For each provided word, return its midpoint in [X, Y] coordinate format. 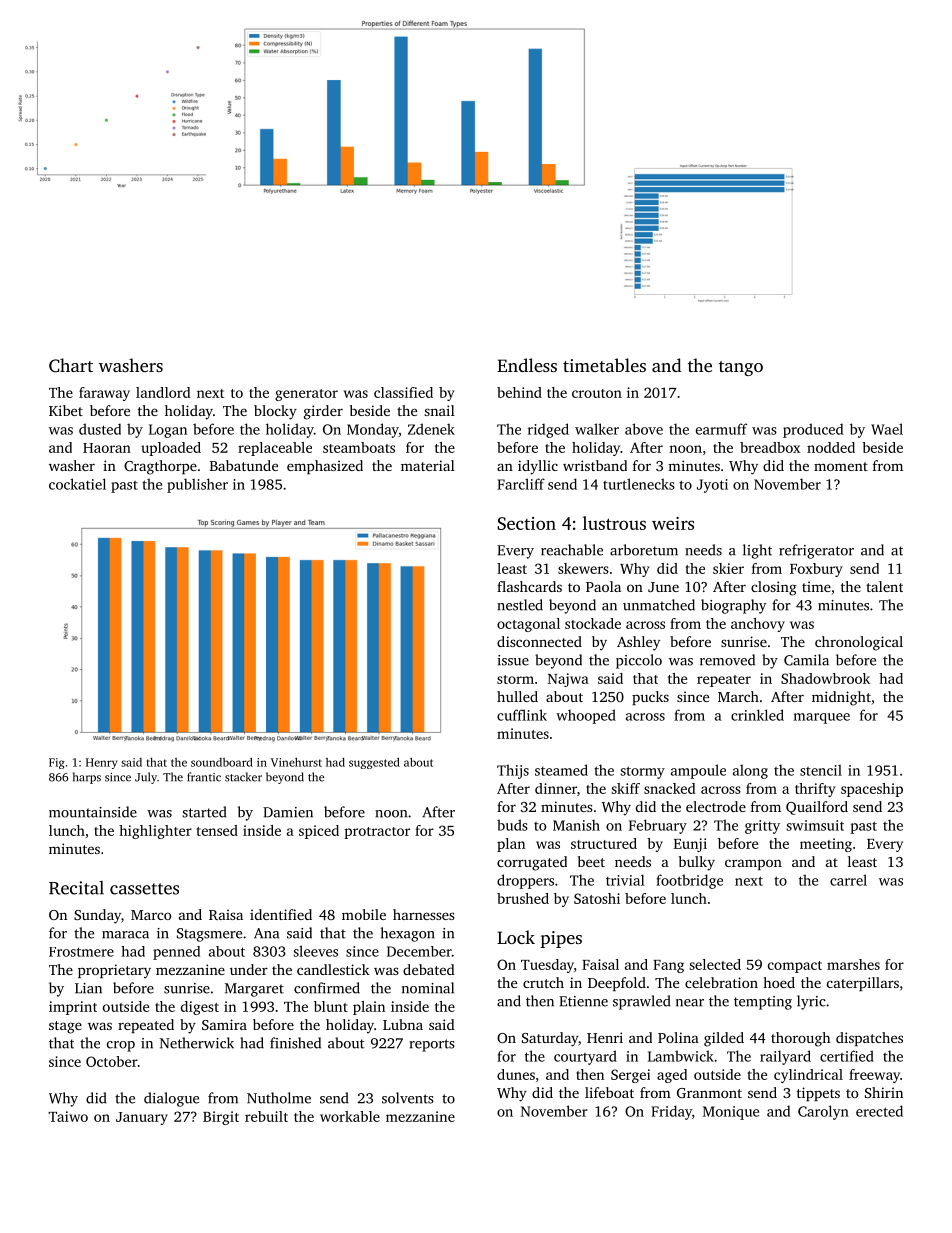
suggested [374, 763]
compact [795, 967]
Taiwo [68, 1116]
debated [429, 969]
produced [813, 430]
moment [841, 466]
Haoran [107, 448]
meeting [826, 845]
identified [281, 914]
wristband [595, 465]
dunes [516, 1074]
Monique [731, 1113]
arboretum [644, 550]
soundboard [222, 762]
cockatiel [77, 484]
